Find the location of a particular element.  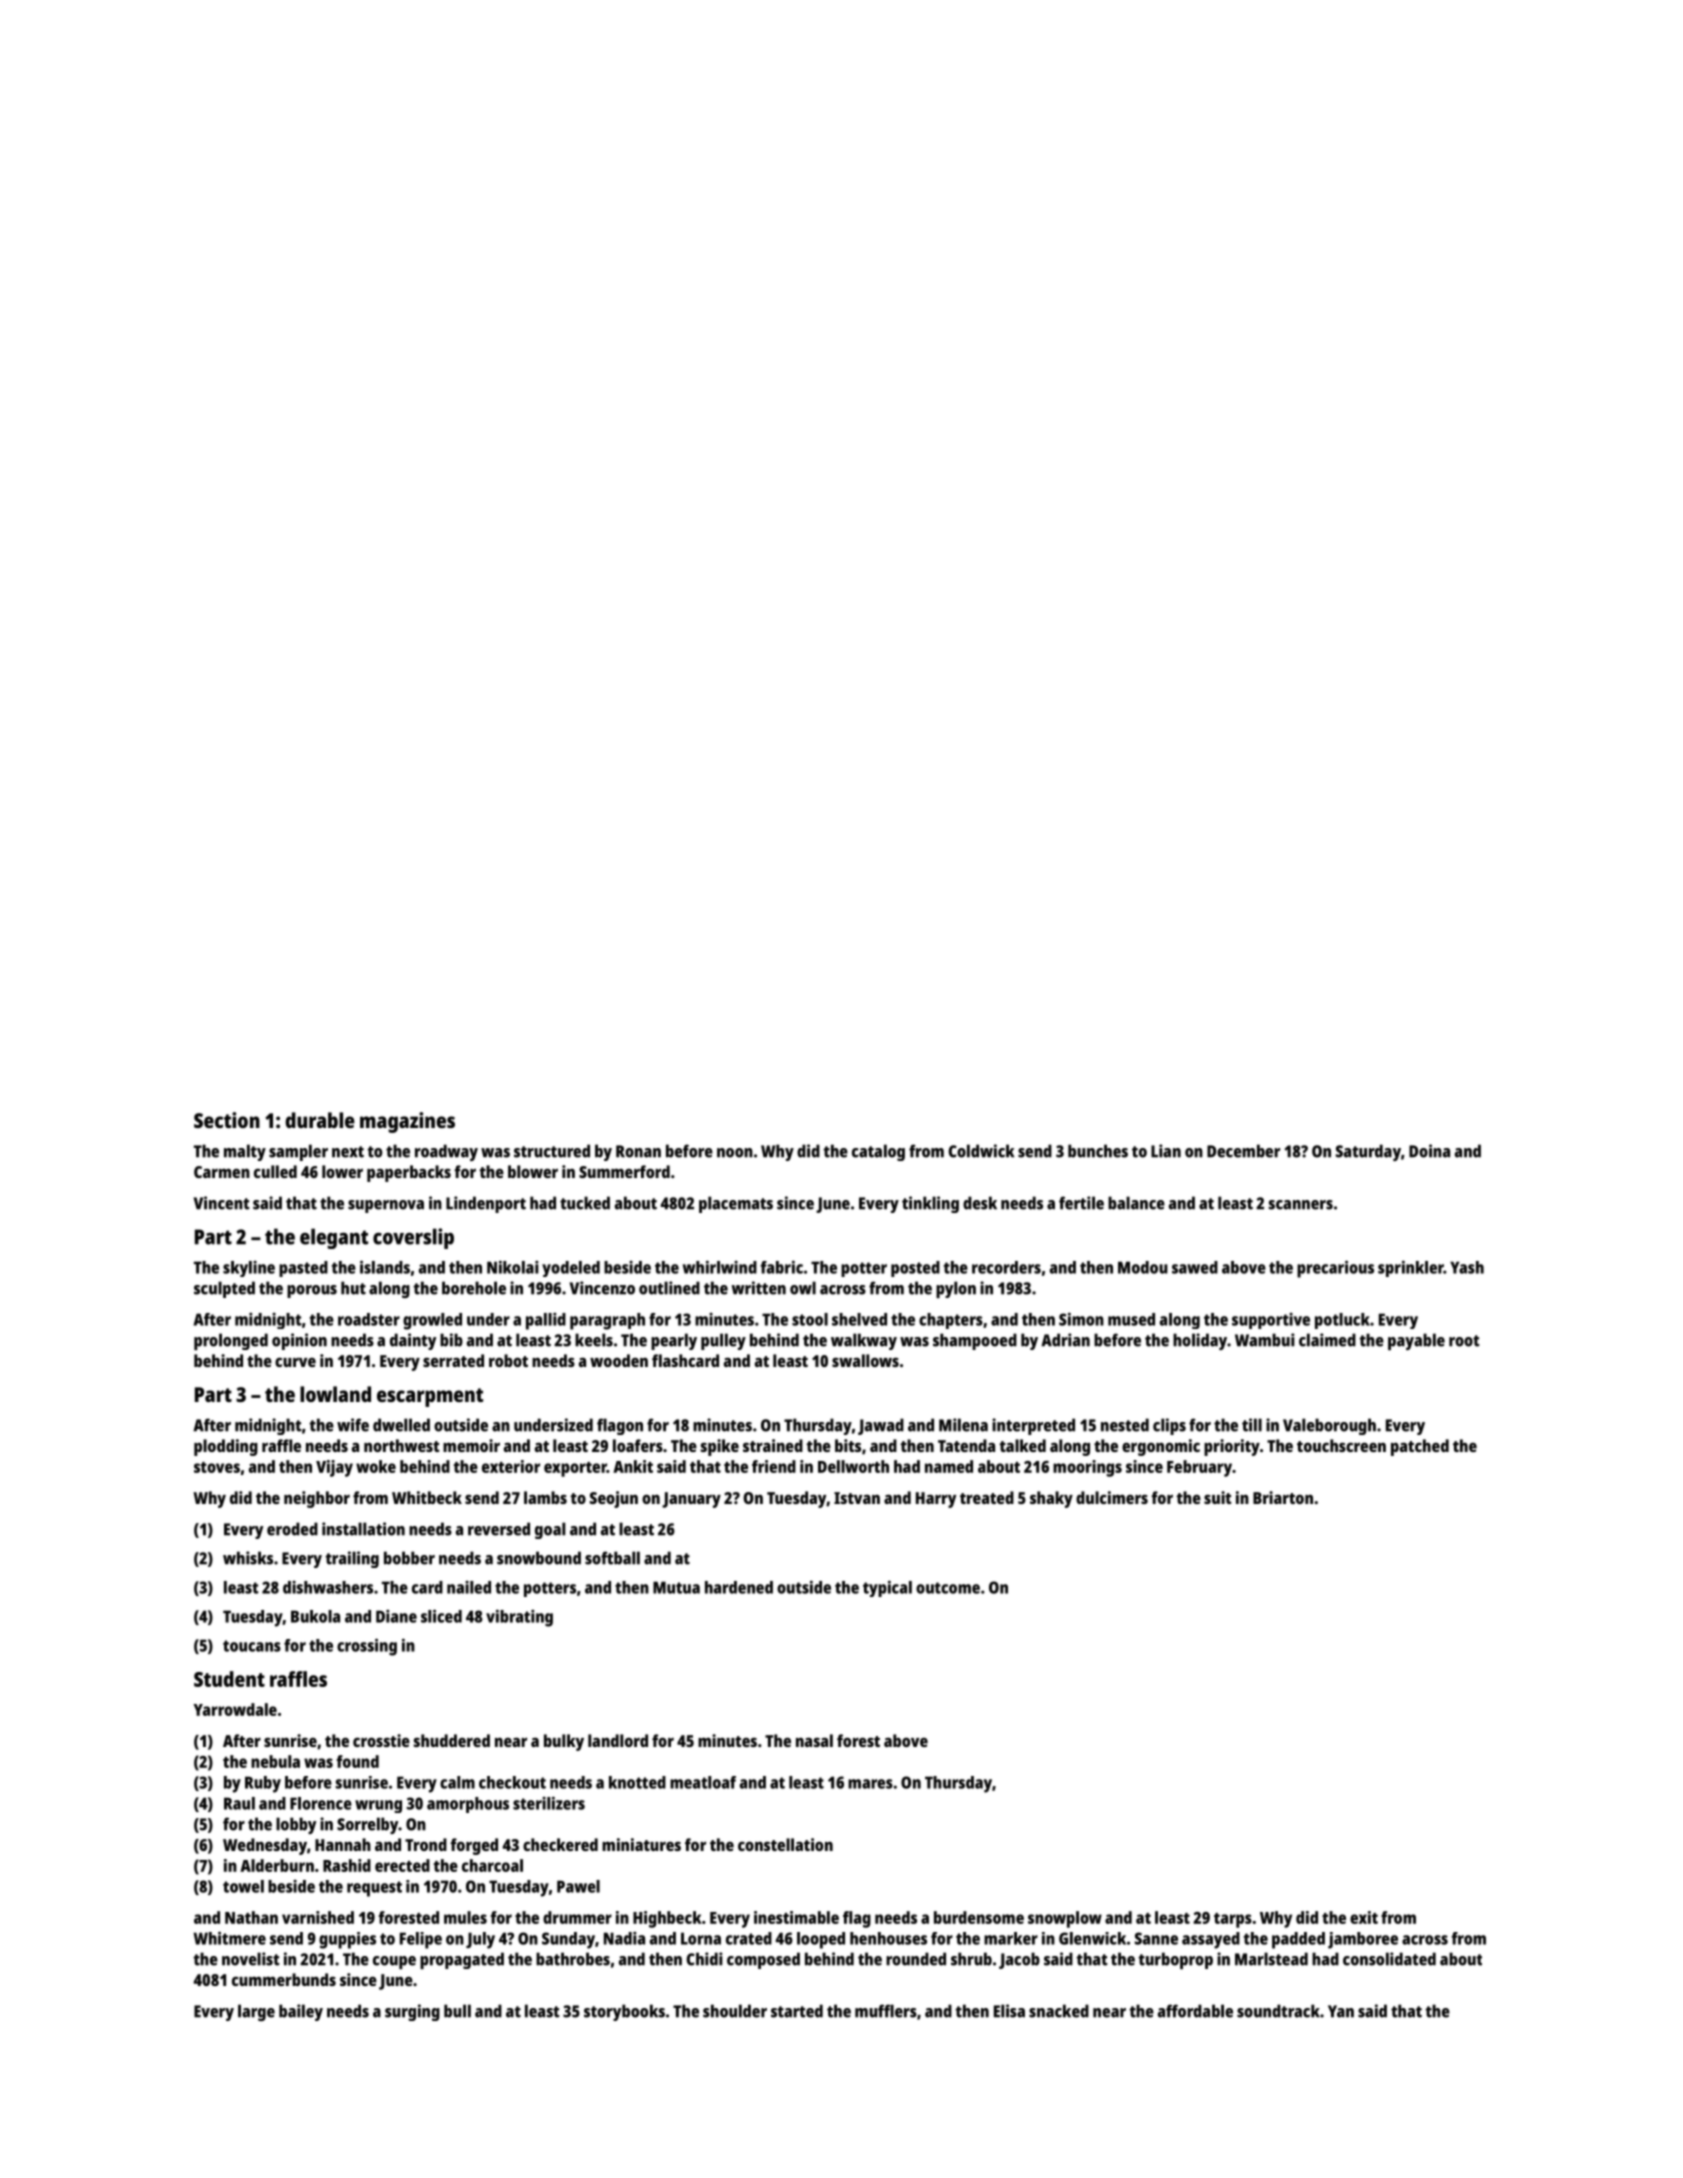

Briarton is located at coordinates (1283, 1497).
